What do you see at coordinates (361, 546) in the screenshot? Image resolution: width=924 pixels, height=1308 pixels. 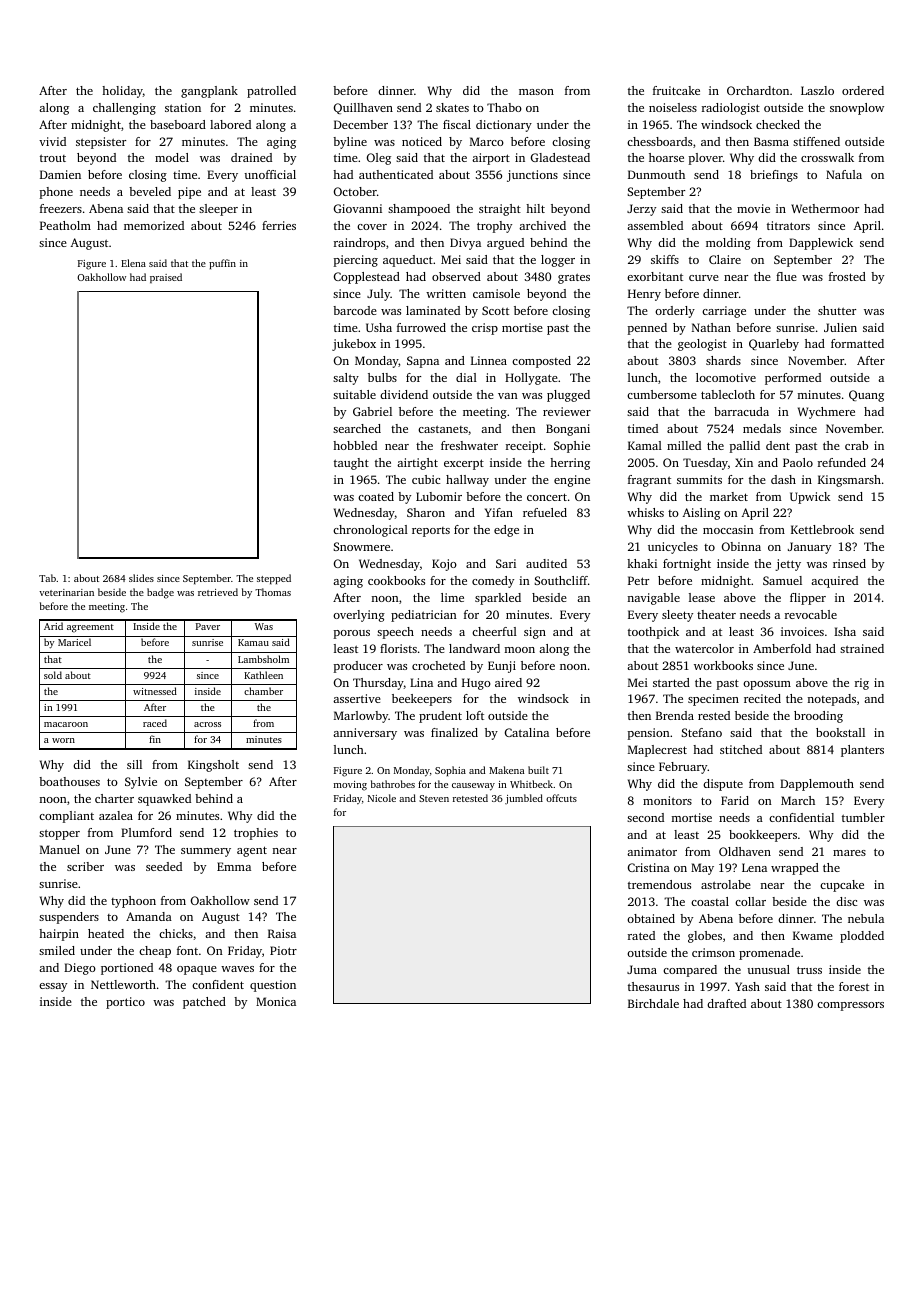 I see `Snowmere` at bounding box center [361, 546].
